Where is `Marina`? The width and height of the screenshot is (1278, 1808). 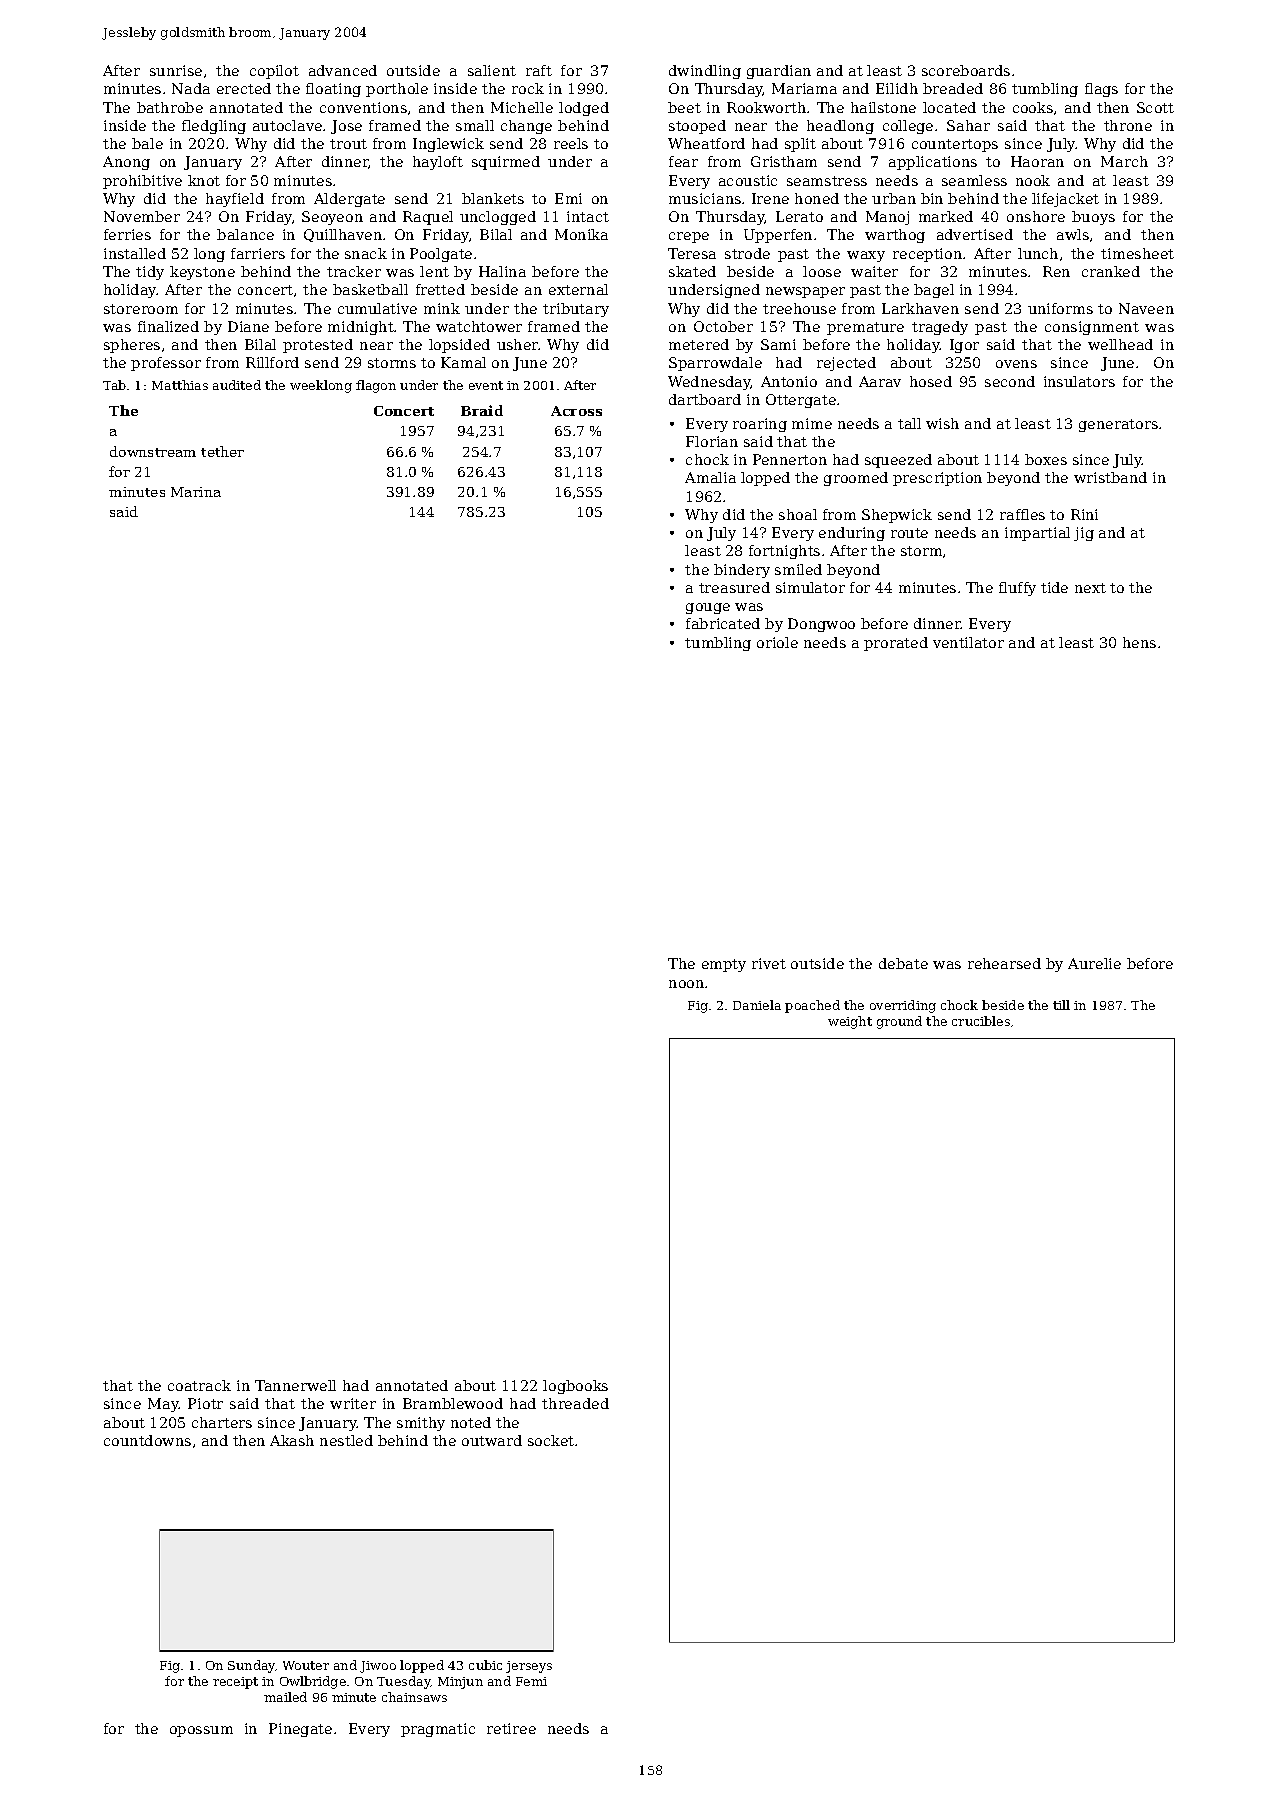 Marina is located at coordinates (196, 492).
